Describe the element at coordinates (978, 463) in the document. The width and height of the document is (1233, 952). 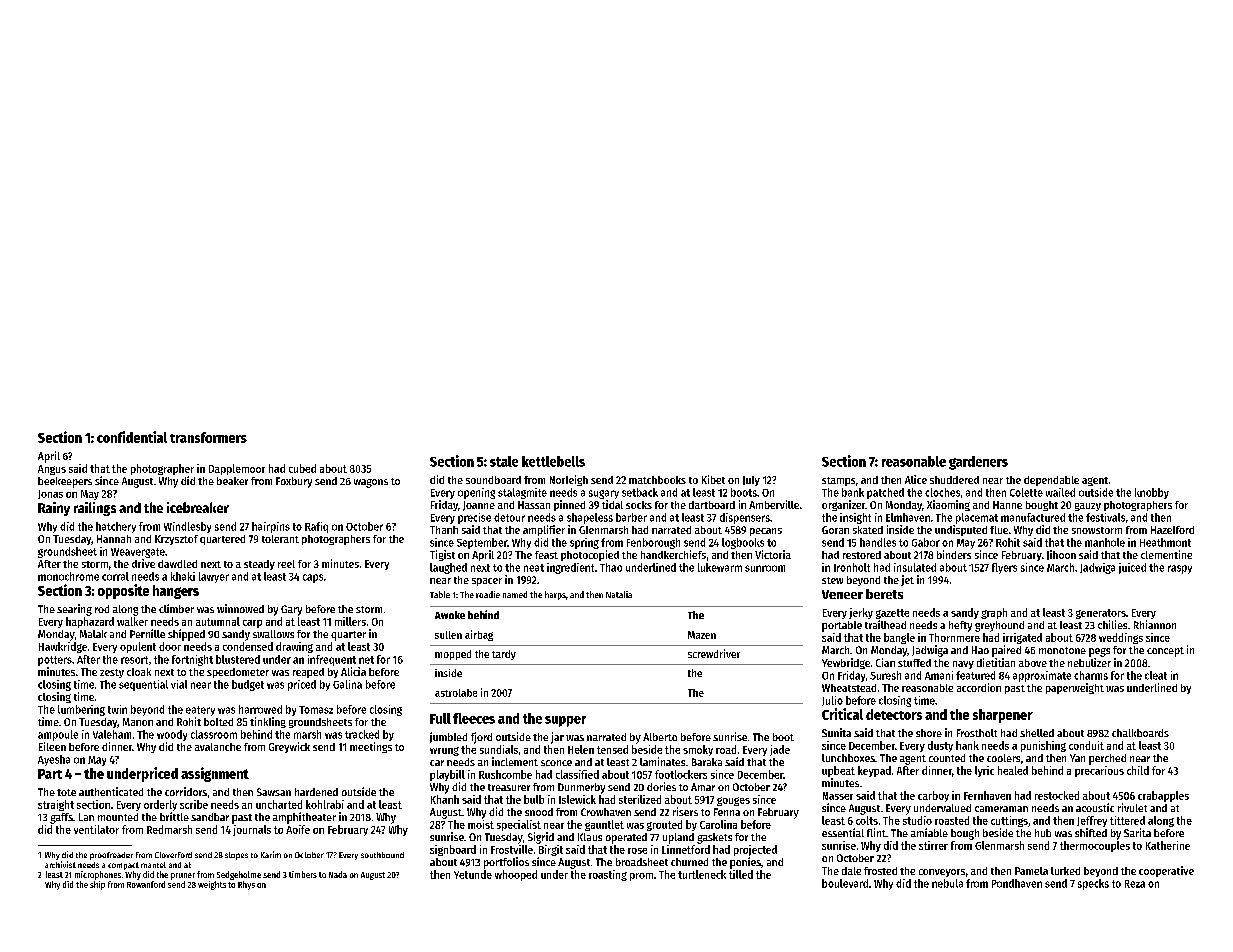
I see `gardeners` at that location.
